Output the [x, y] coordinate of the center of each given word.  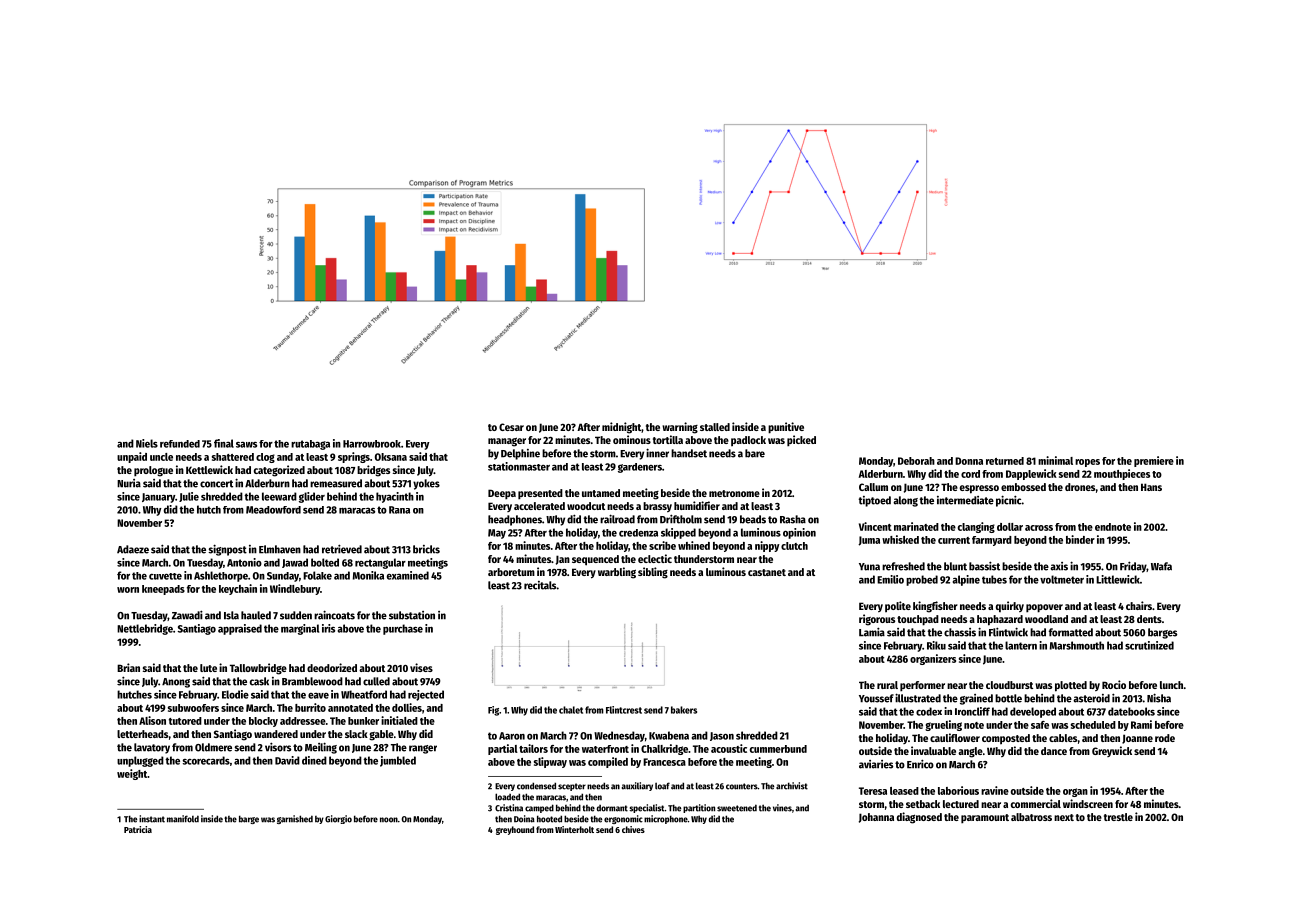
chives [633, 829]
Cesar [511, 427]
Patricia [138, 829]
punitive [786, 428]
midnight [621, 428]
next [1064, 817]
